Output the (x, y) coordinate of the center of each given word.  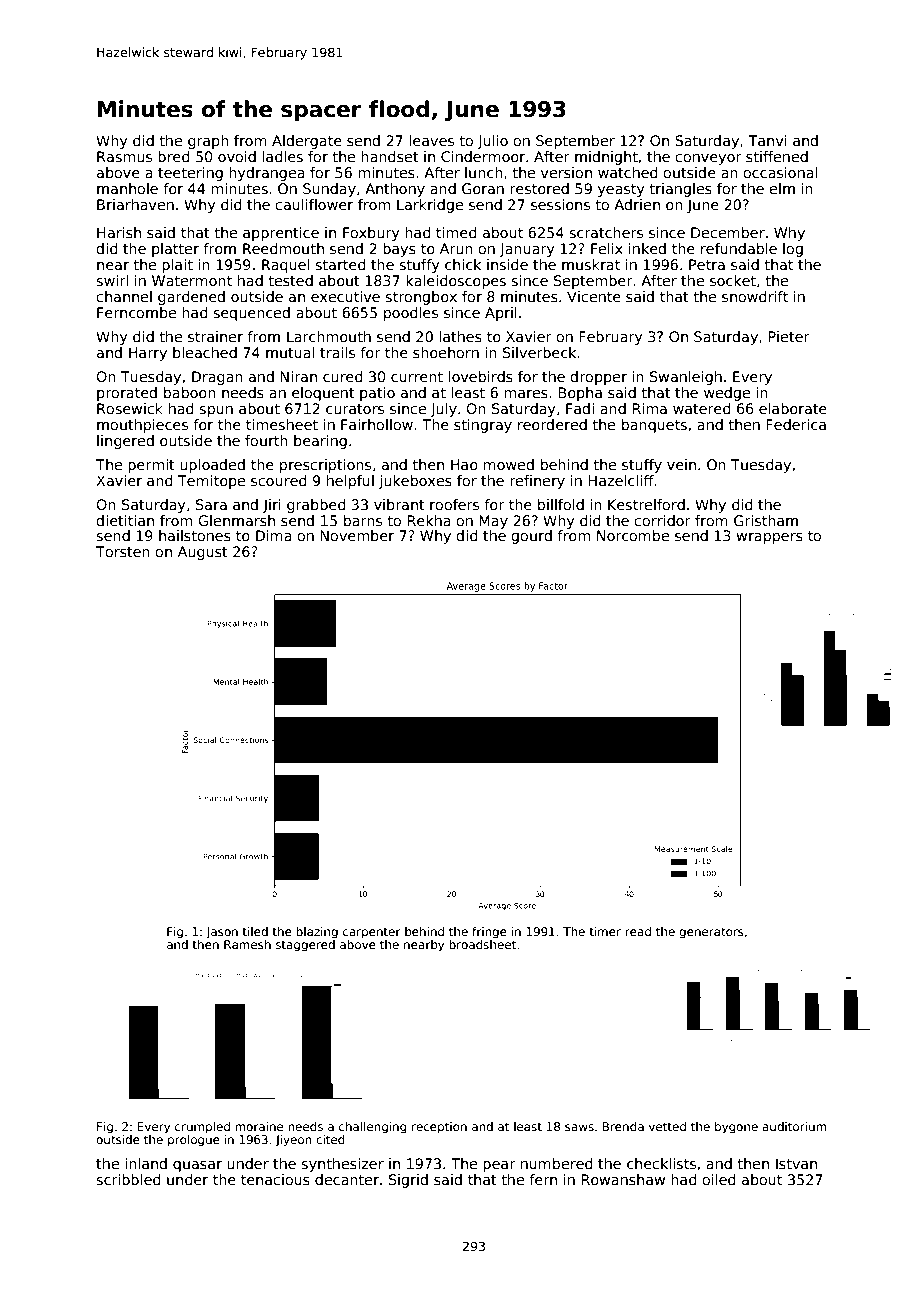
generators (711, 933)
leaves (431, 140)
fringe (489, 933)
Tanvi (768, 140)
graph (208, 142)
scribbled (128, 1179)
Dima (274, 535)
